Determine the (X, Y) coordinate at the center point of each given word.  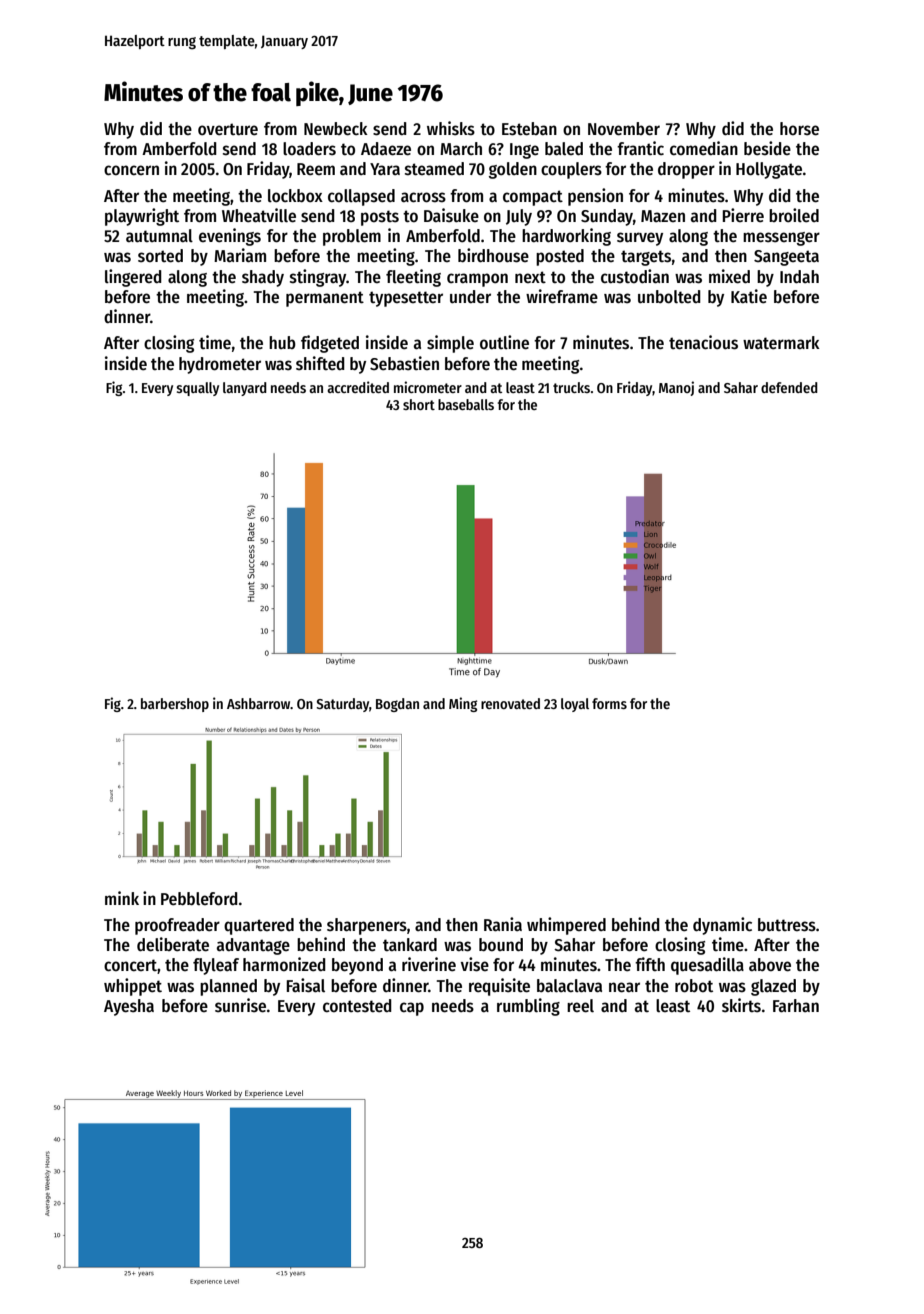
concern (131, 170)
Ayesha (129, 1007)
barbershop (175, 705)
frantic (640, 148)
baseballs (466, 404)
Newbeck (336, 129)
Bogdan (397, 705)
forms (609, 703)
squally (197, 389)
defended (789, 387)
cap (412, 1009)
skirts (741, 1005)
